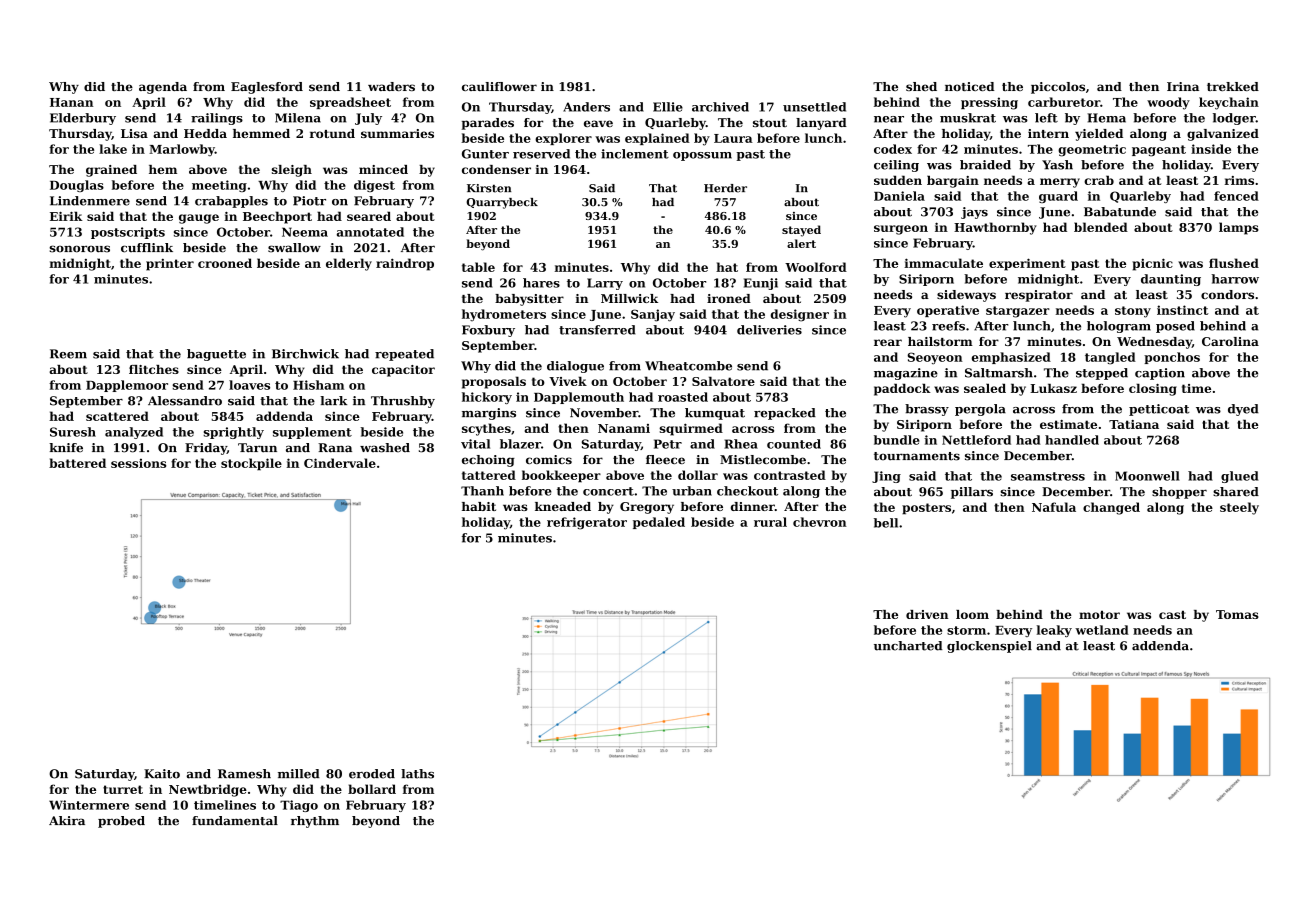 The height and width of the page is (924, 1308). What do you see at coordinates (1046, 118) in the page?
I see `left` at bounding box center [1046, 118].
